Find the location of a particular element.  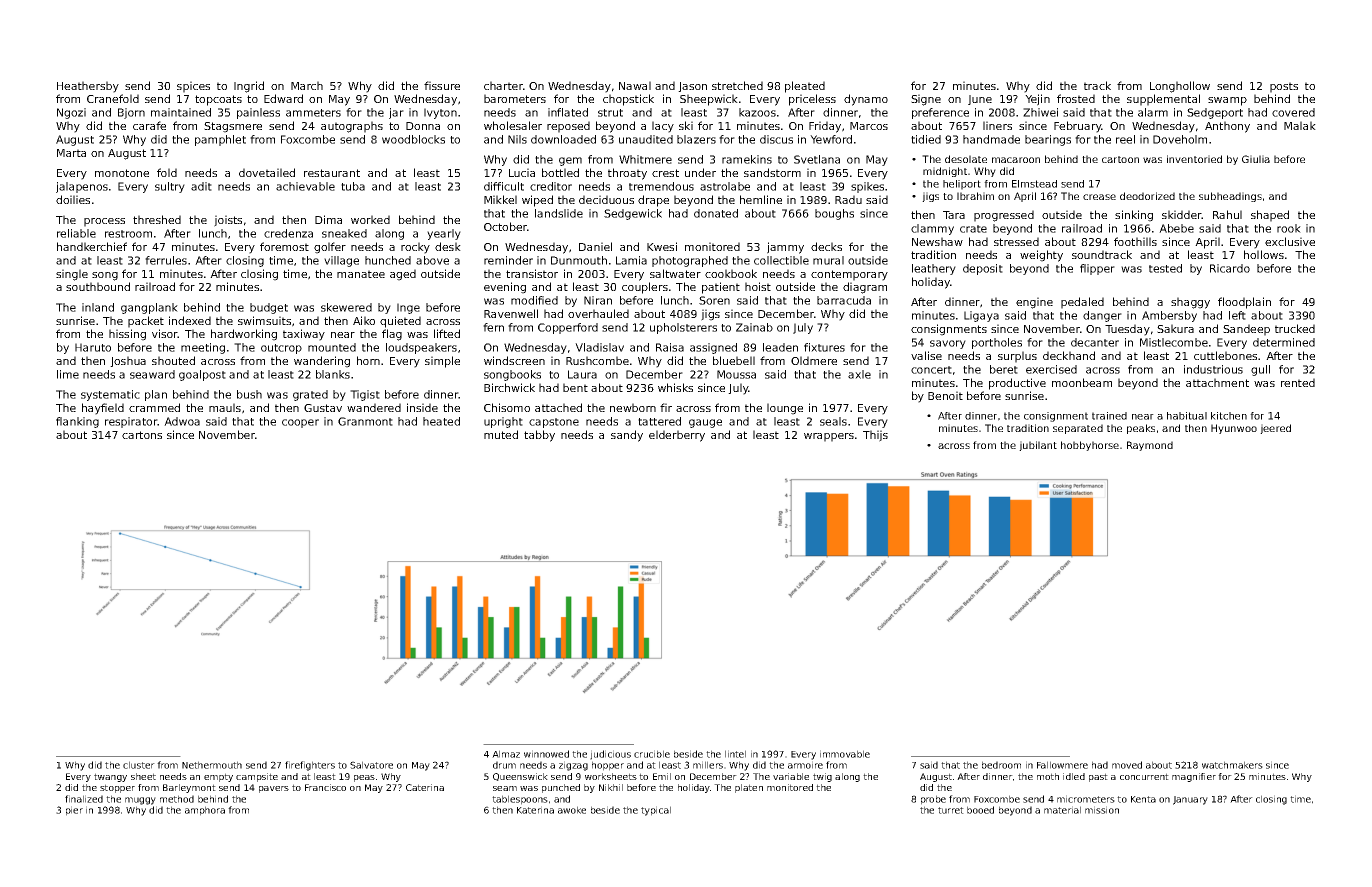

Svetlana is located at coordinates (817, 159).
